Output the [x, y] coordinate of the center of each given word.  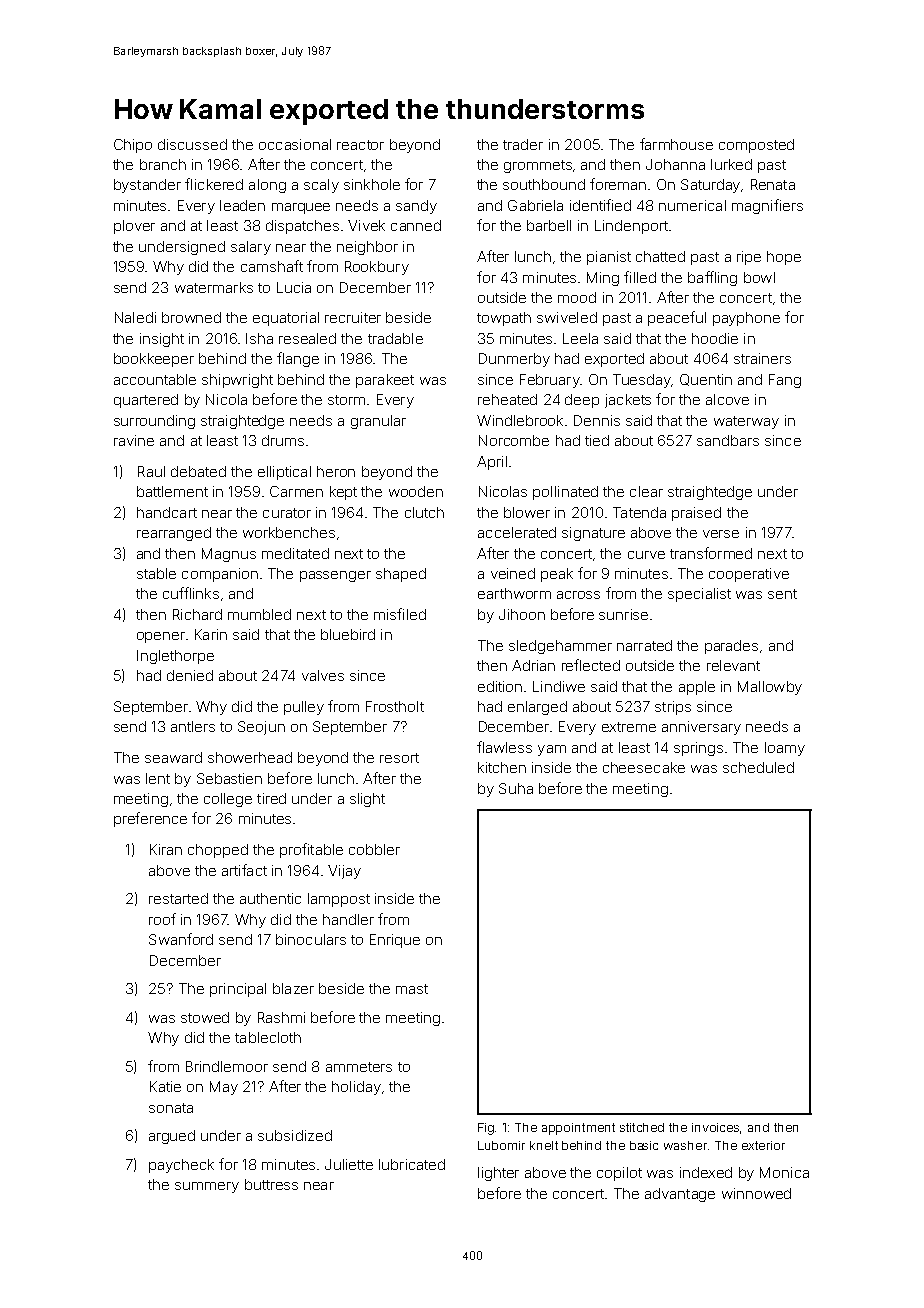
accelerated [517, 532]
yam [552, 750]
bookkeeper [154, 360]
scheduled [758, 767]
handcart [167, 512]
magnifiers [767, 206]
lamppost [339, 900]
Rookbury [377, 268]
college [228, 800]
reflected [591, 665]
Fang [785, 381]
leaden [242, 205]
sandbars [728, 440]
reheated [507, 399]
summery [207, 1187]
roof [162, 919]
